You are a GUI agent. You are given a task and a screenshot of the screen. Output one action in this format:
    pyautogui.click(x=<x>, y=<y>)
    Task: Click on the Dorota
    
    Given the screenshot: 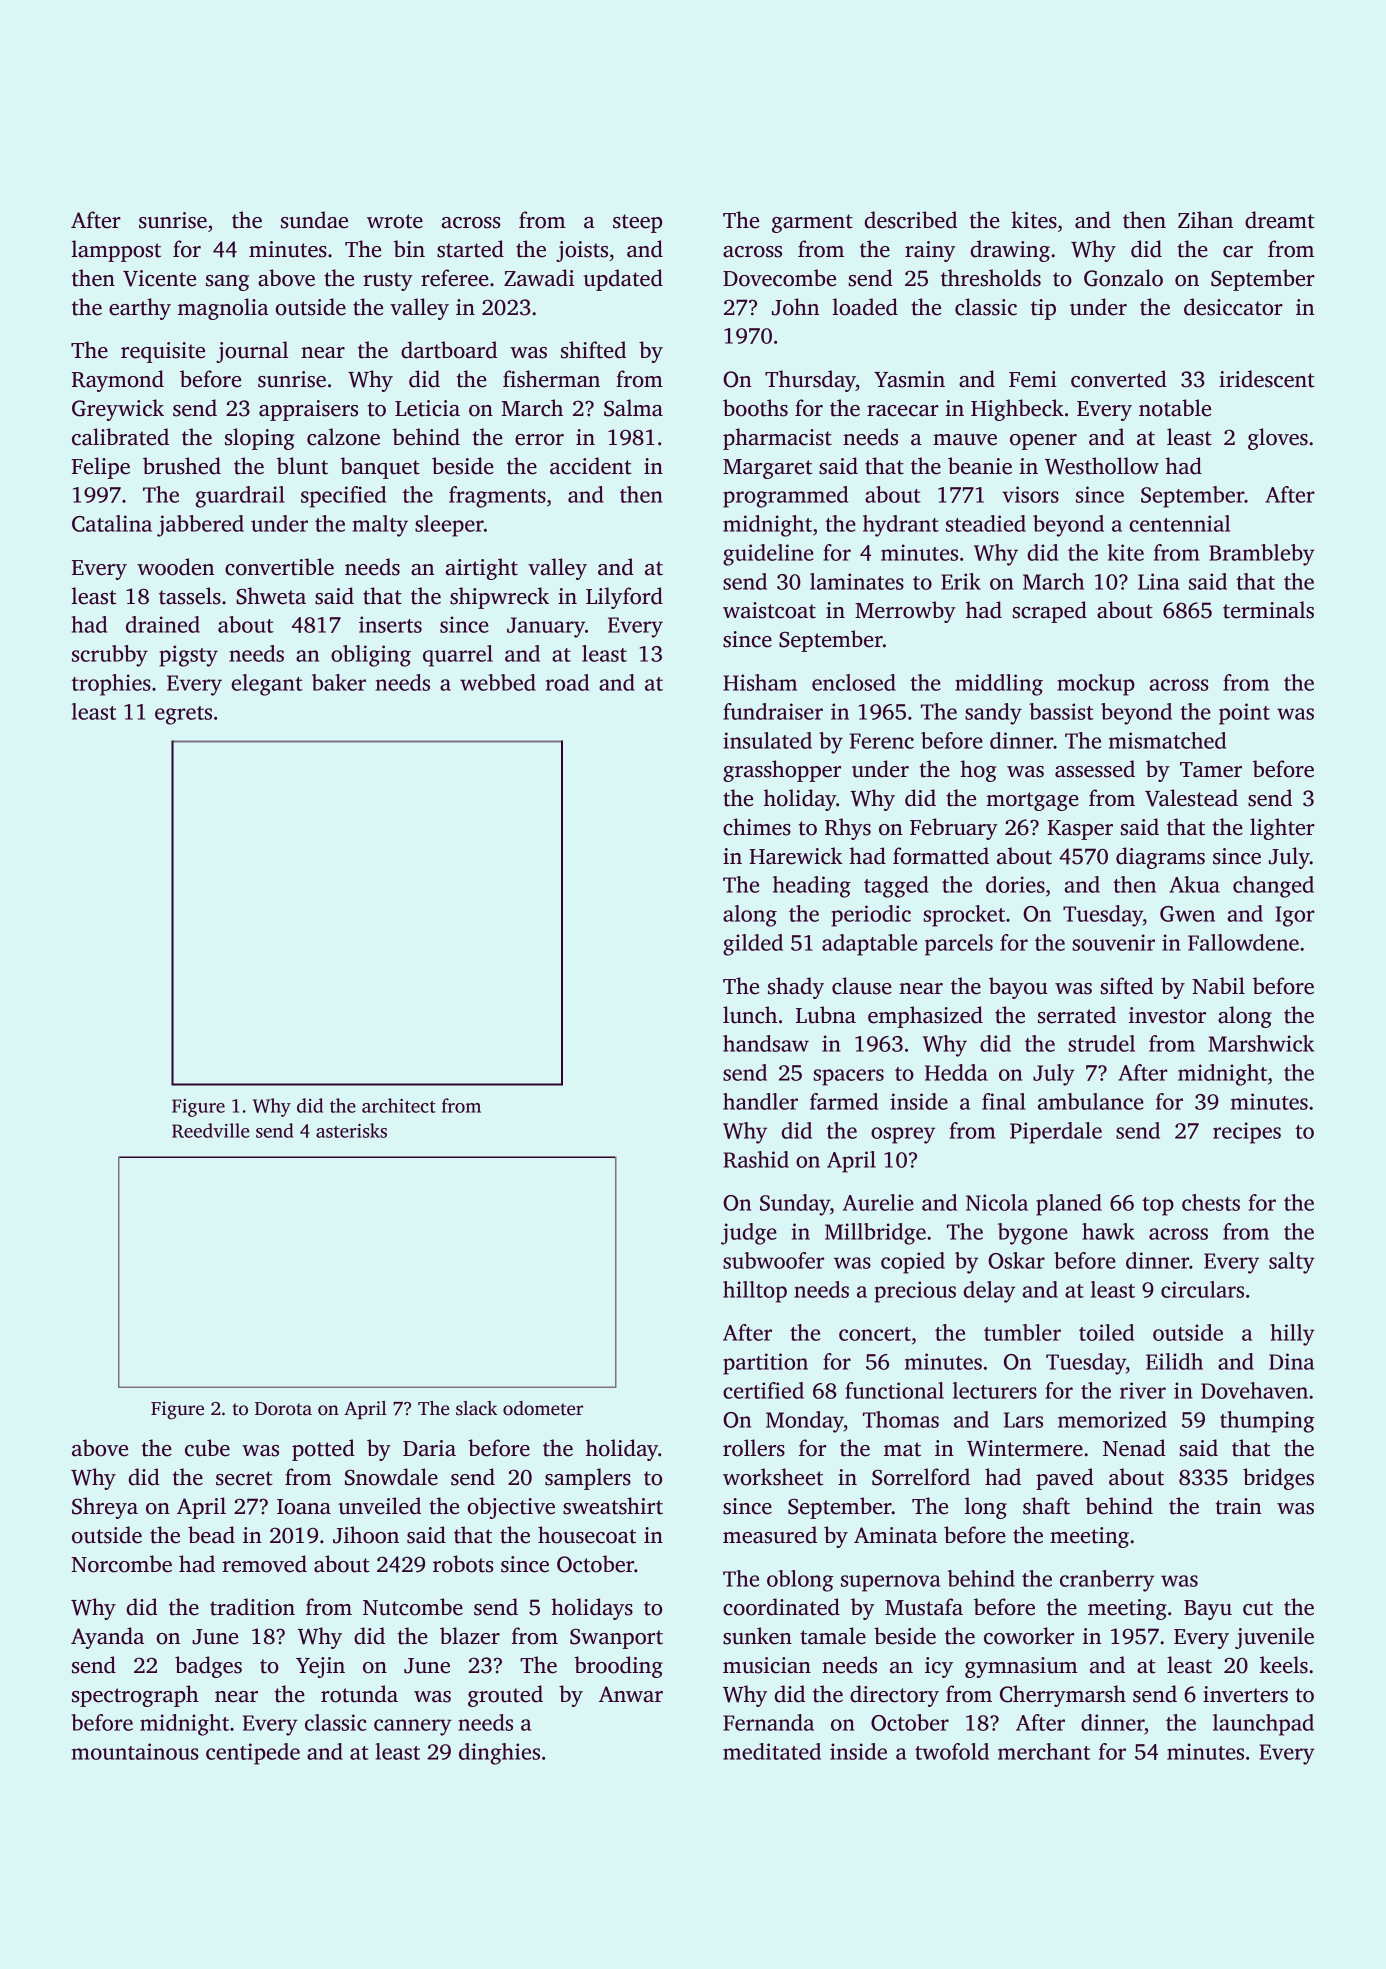 What is the action you would take?
    pyautogui.click(x=283, y=1409)
